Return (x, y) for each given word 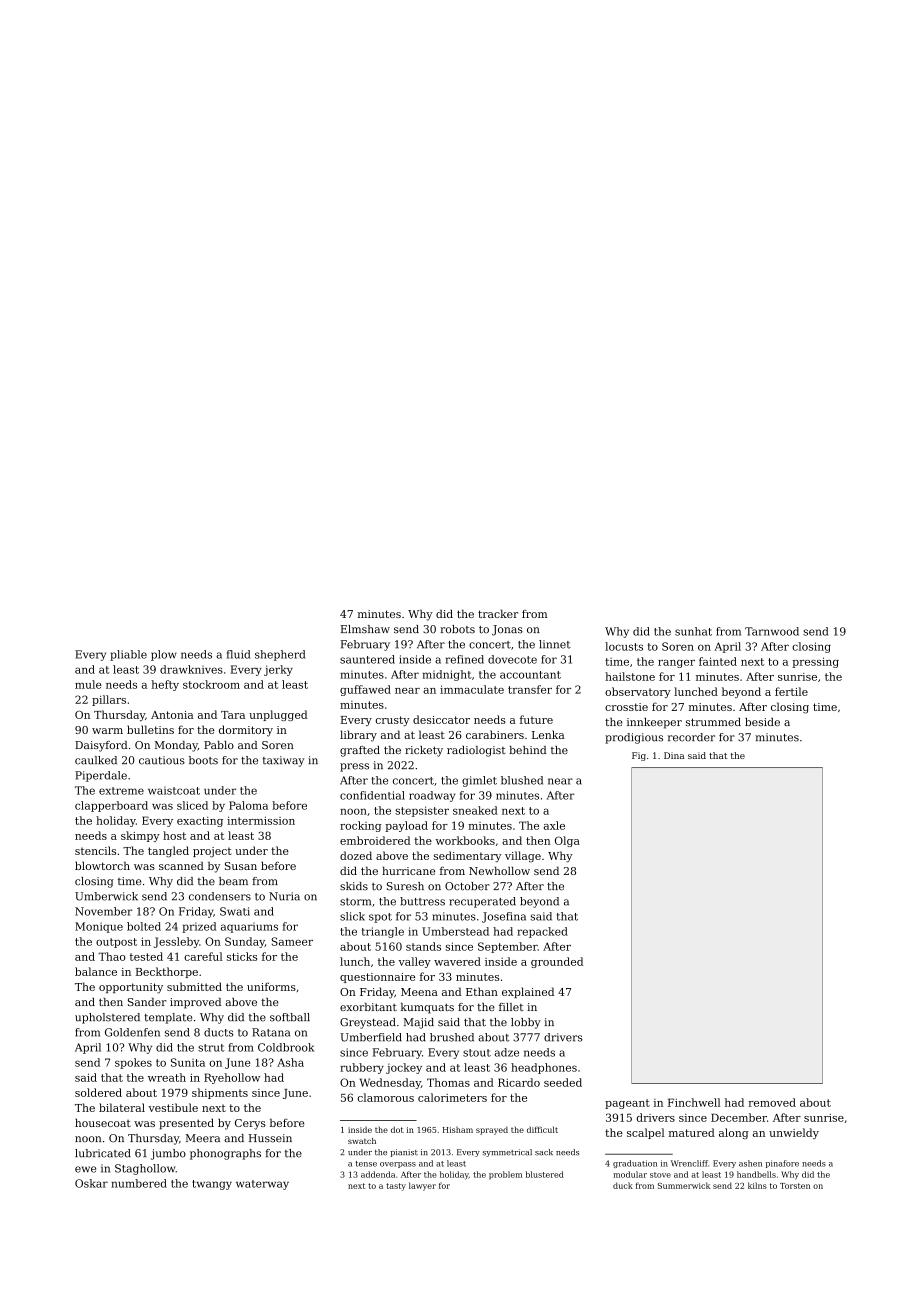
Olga (567, 841)
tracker (498, 613)
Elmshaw (365, 629)
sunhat (693, 631)
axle (554, 825)
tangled (168, 852)
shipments (220, 1093)
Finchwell (694, 1102)
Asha (290, 1062)
